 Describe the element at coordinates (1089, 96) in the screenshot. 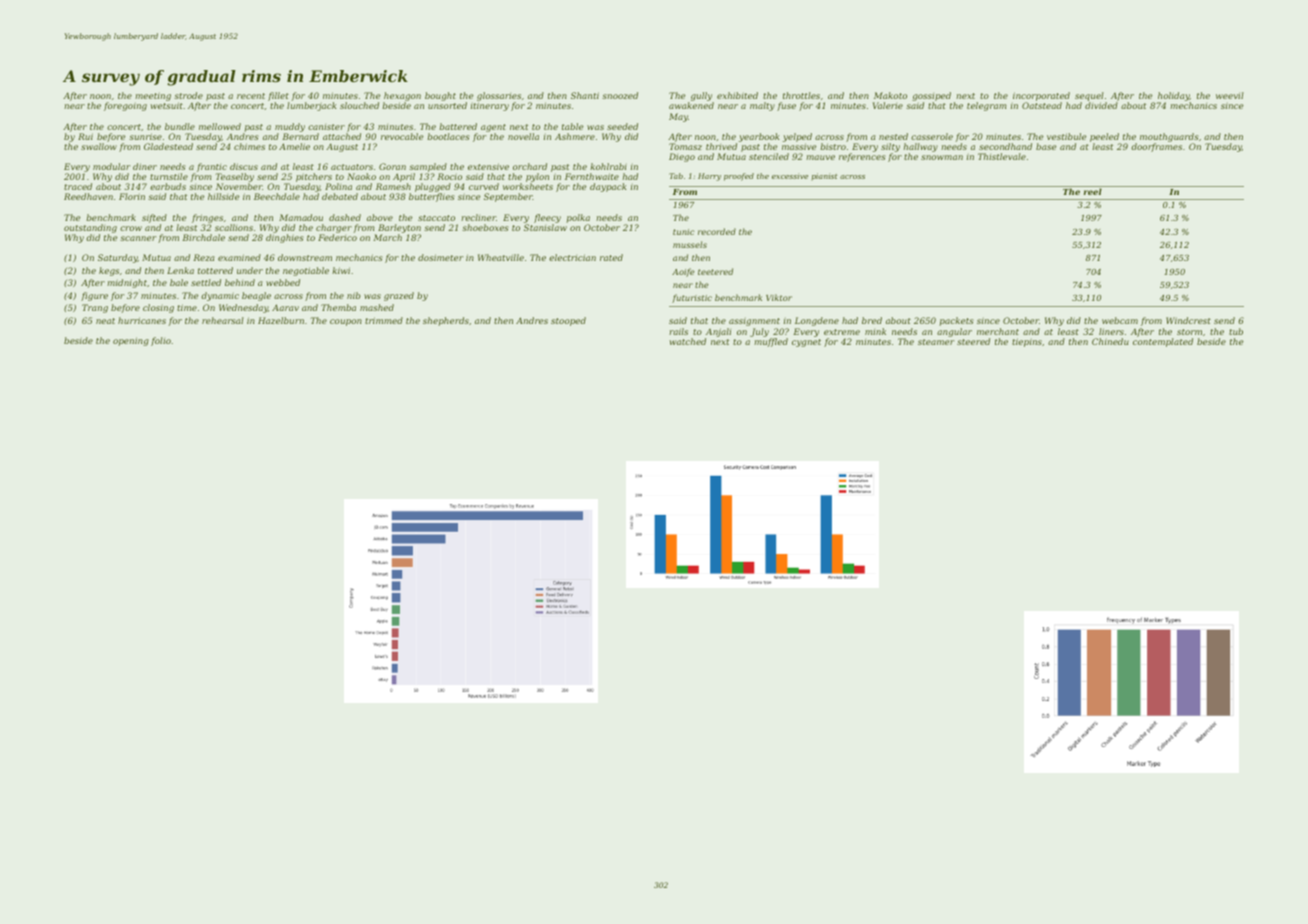

I see `sequel` at that location.
